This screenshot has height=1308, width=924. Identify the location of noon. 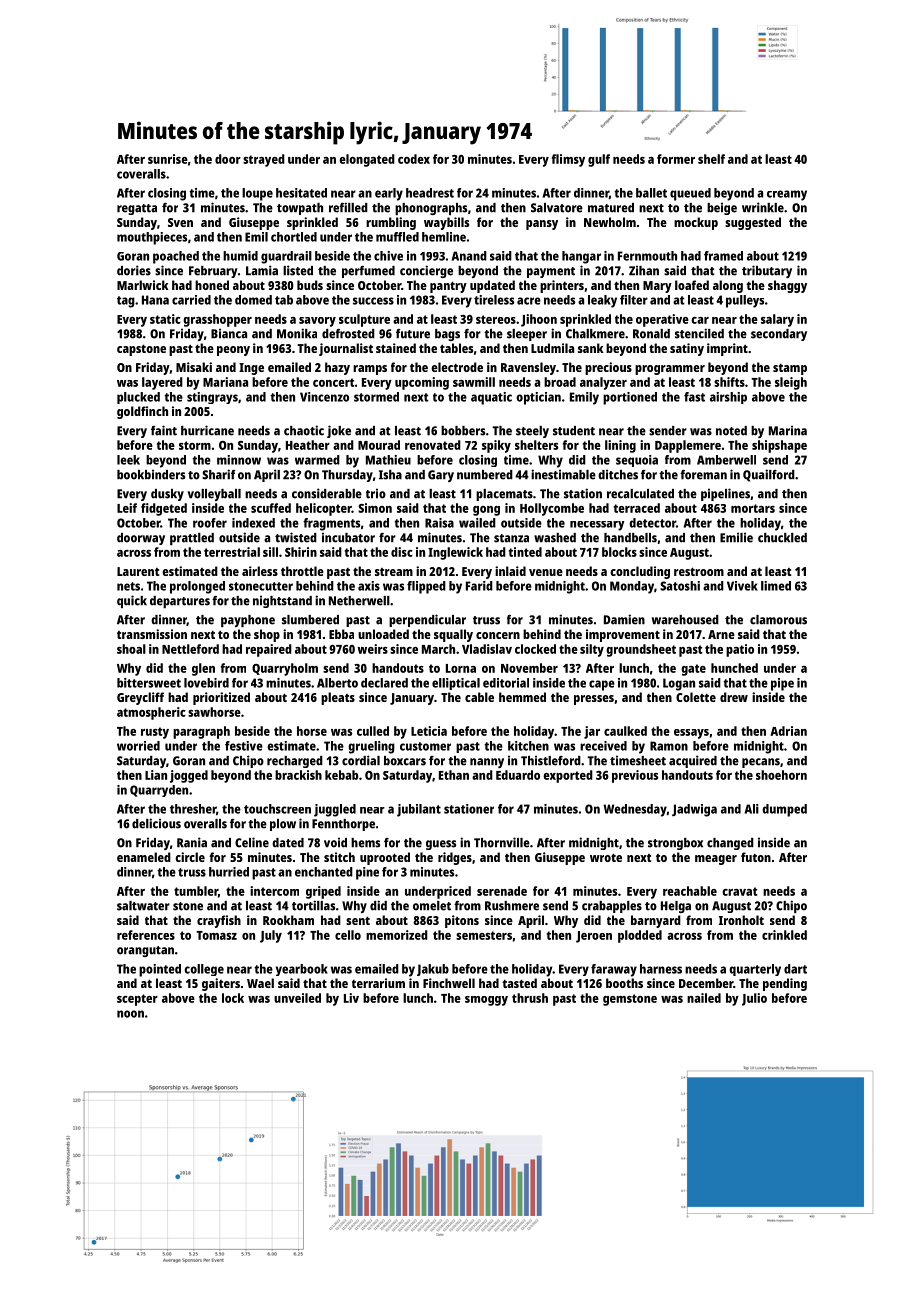
(130, 1014).
